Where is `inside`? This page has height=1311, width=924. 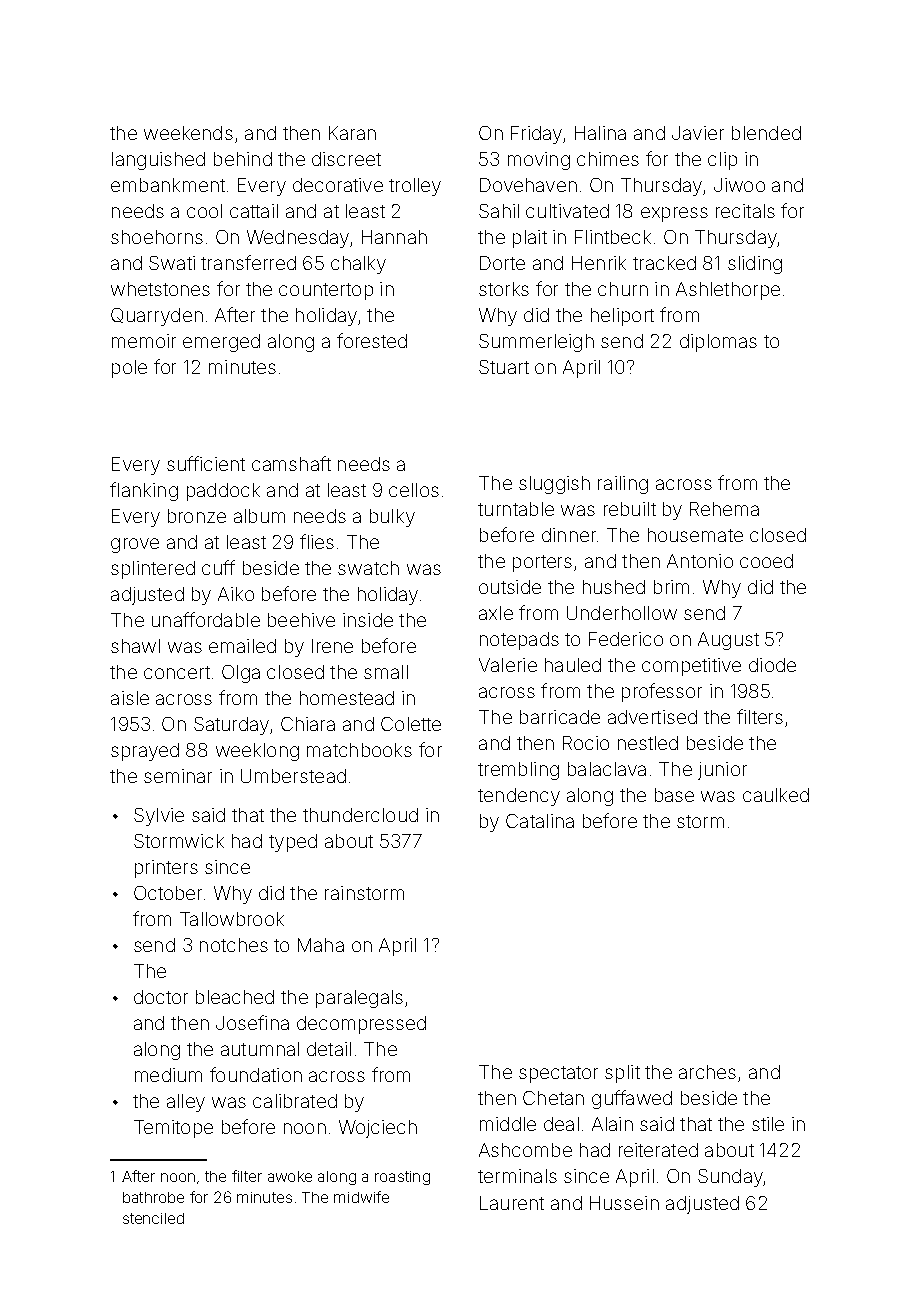 inside is located at coordinates (368, 620).
